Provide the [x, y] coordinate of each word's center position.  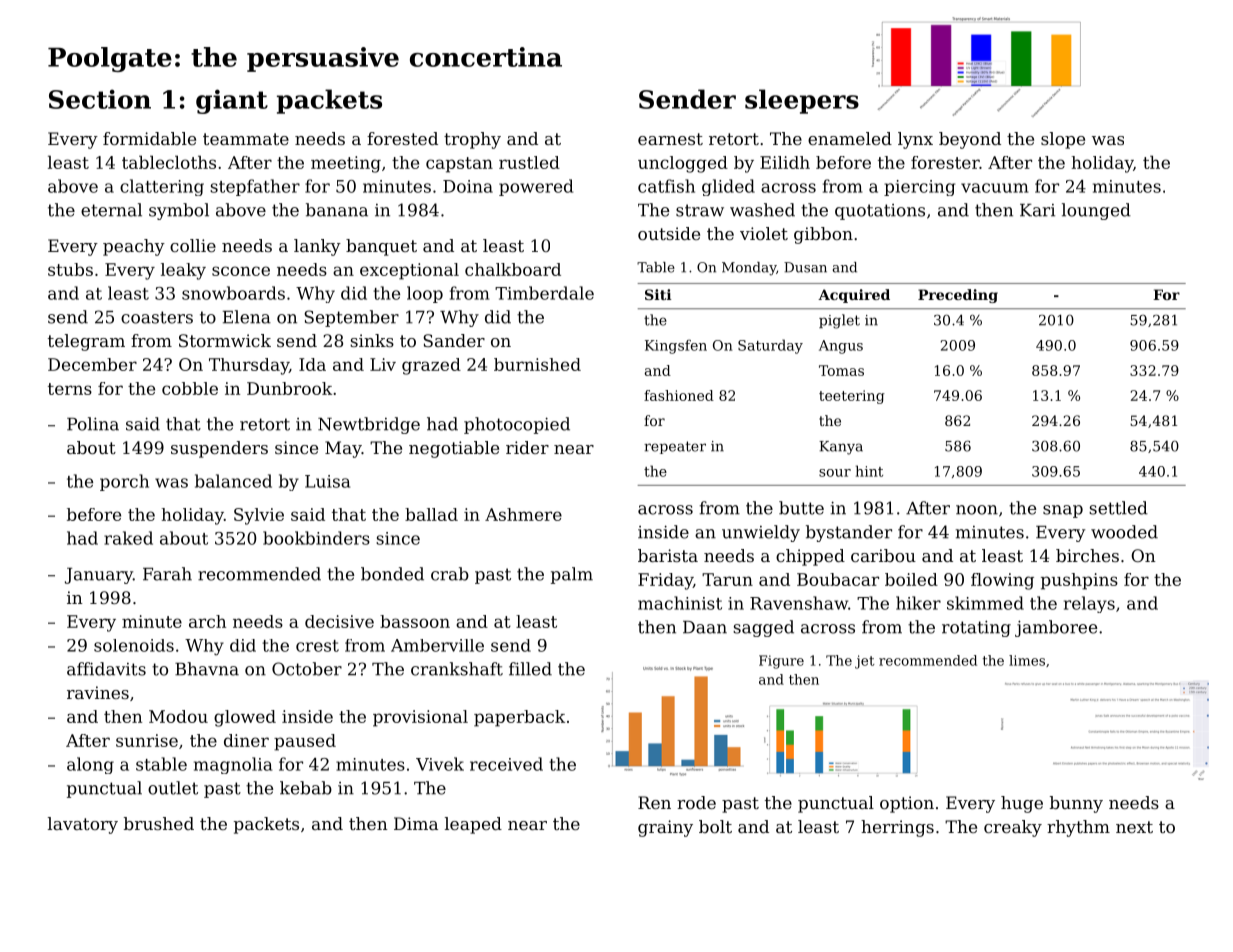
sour [835, 473]
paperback [519, 718]
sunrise [147, 740]
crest [317, 646]
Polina [93, 424]
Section [100, 99]
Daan [705, 627]
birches [1087, 555]
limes [1027, 660]
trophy [472, 140]
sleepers [802, 101]
